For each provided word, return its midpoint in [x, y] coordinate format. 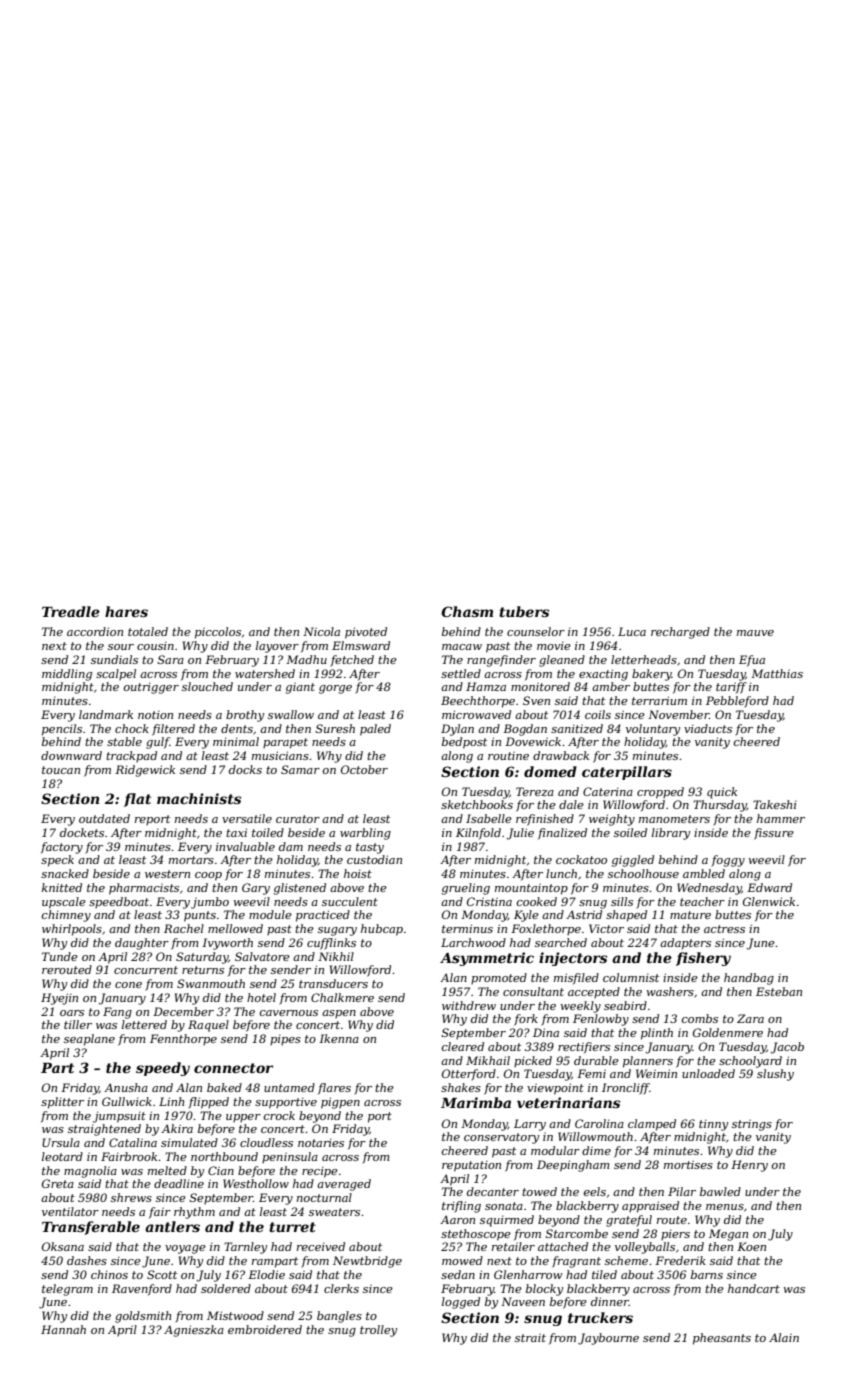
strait [530, 1337]
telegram [67, 1290]
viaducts [708, 728]
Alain [784, 1337]
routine [508, 755]
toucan [61, 770]
